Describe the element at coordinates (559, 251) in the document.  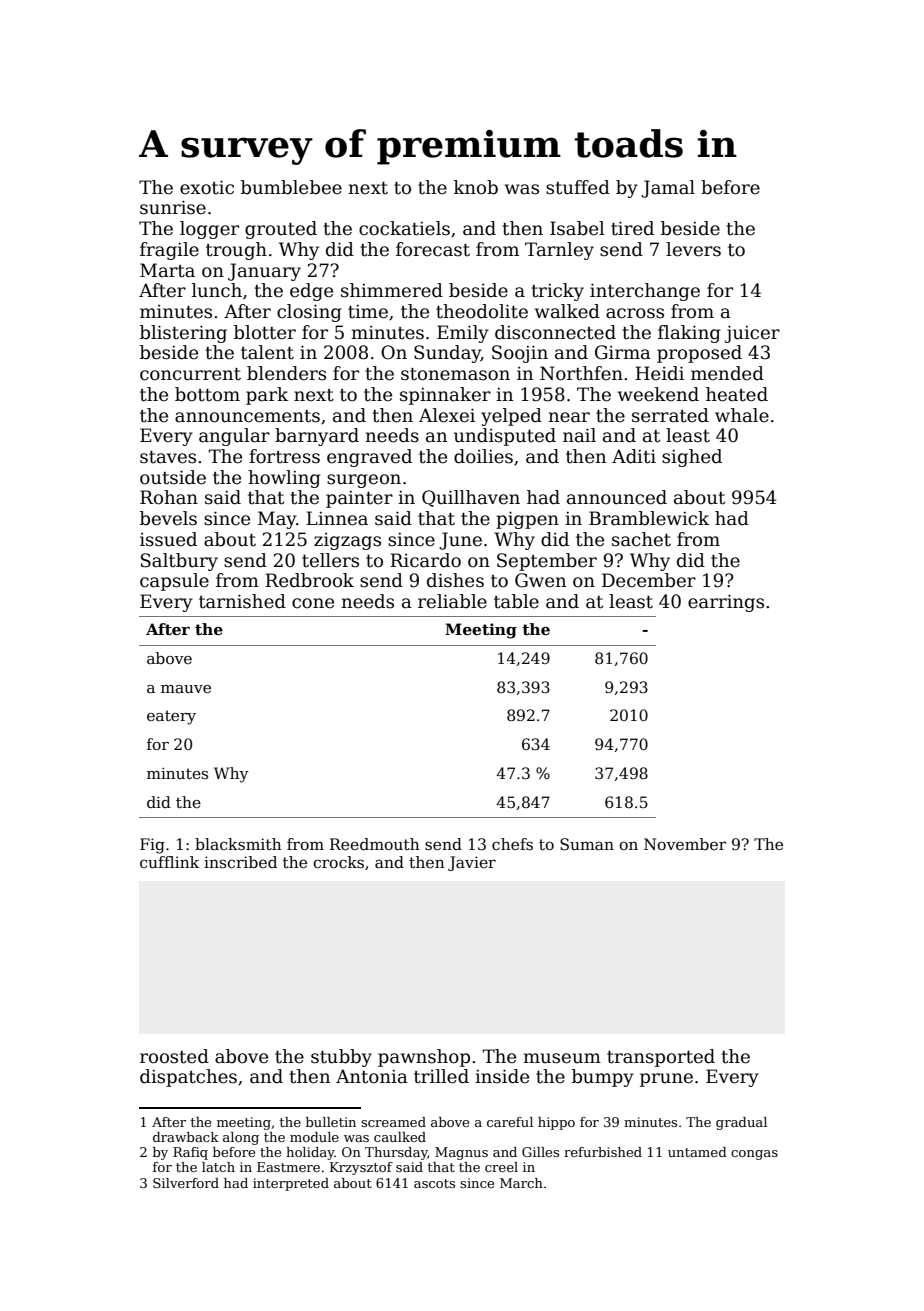
I see `Tarnley` at that location.
